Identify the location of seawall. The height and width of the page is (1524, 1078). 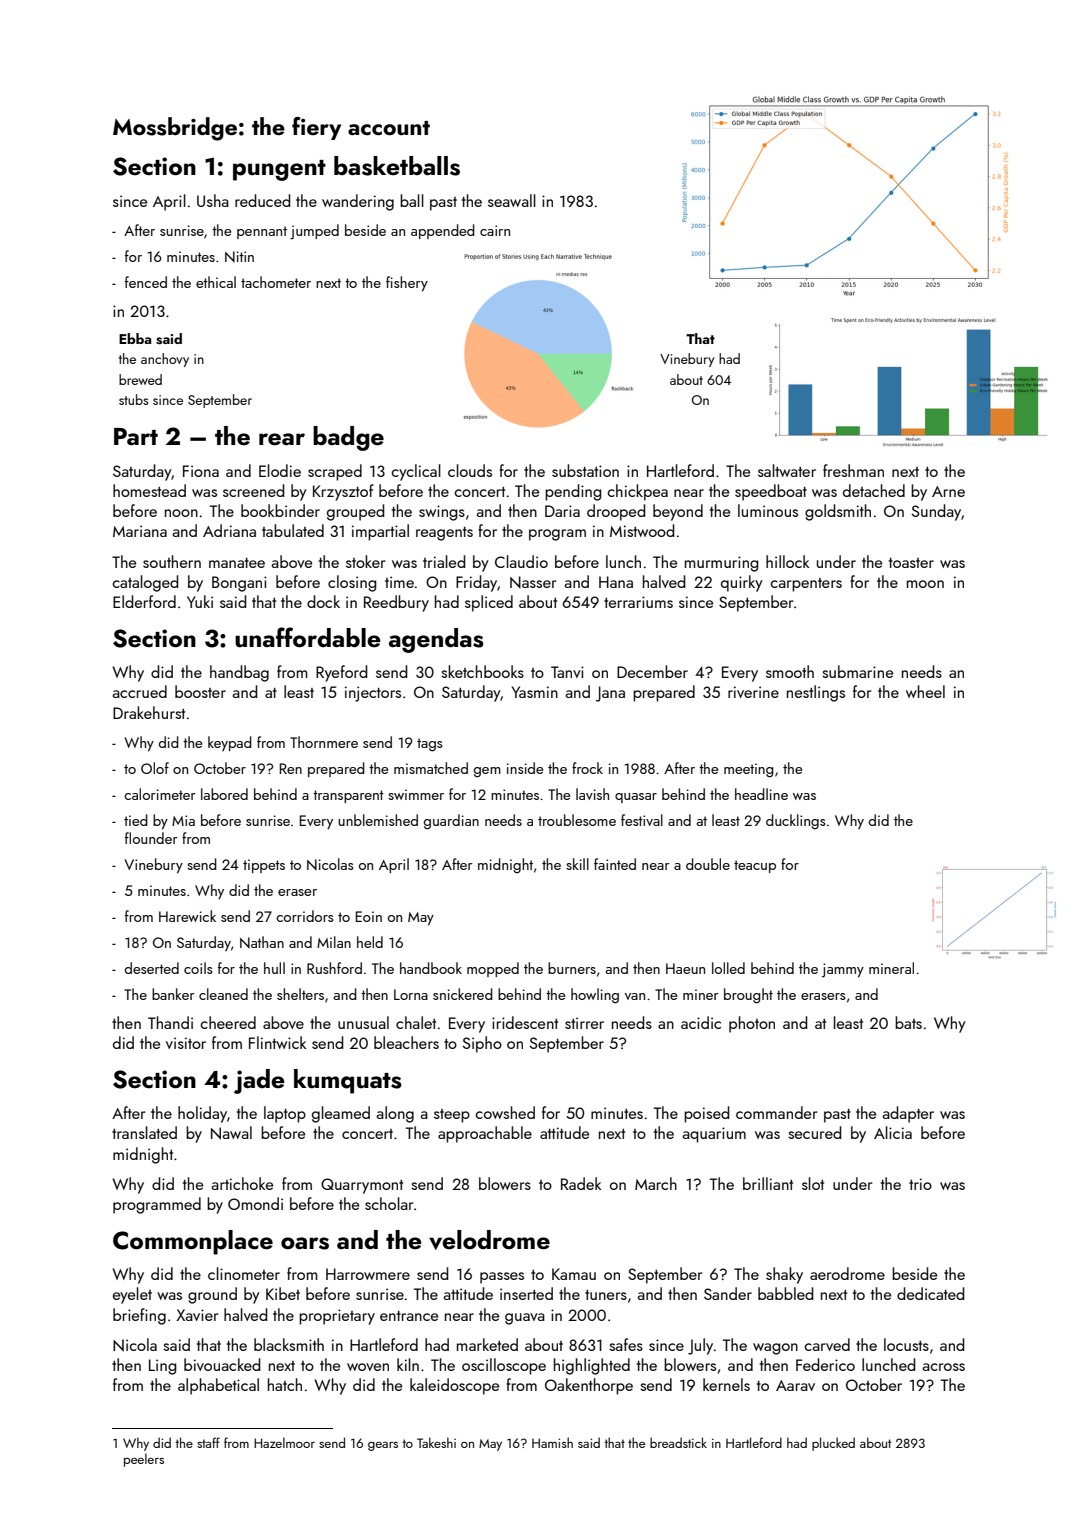
(512, 200).
